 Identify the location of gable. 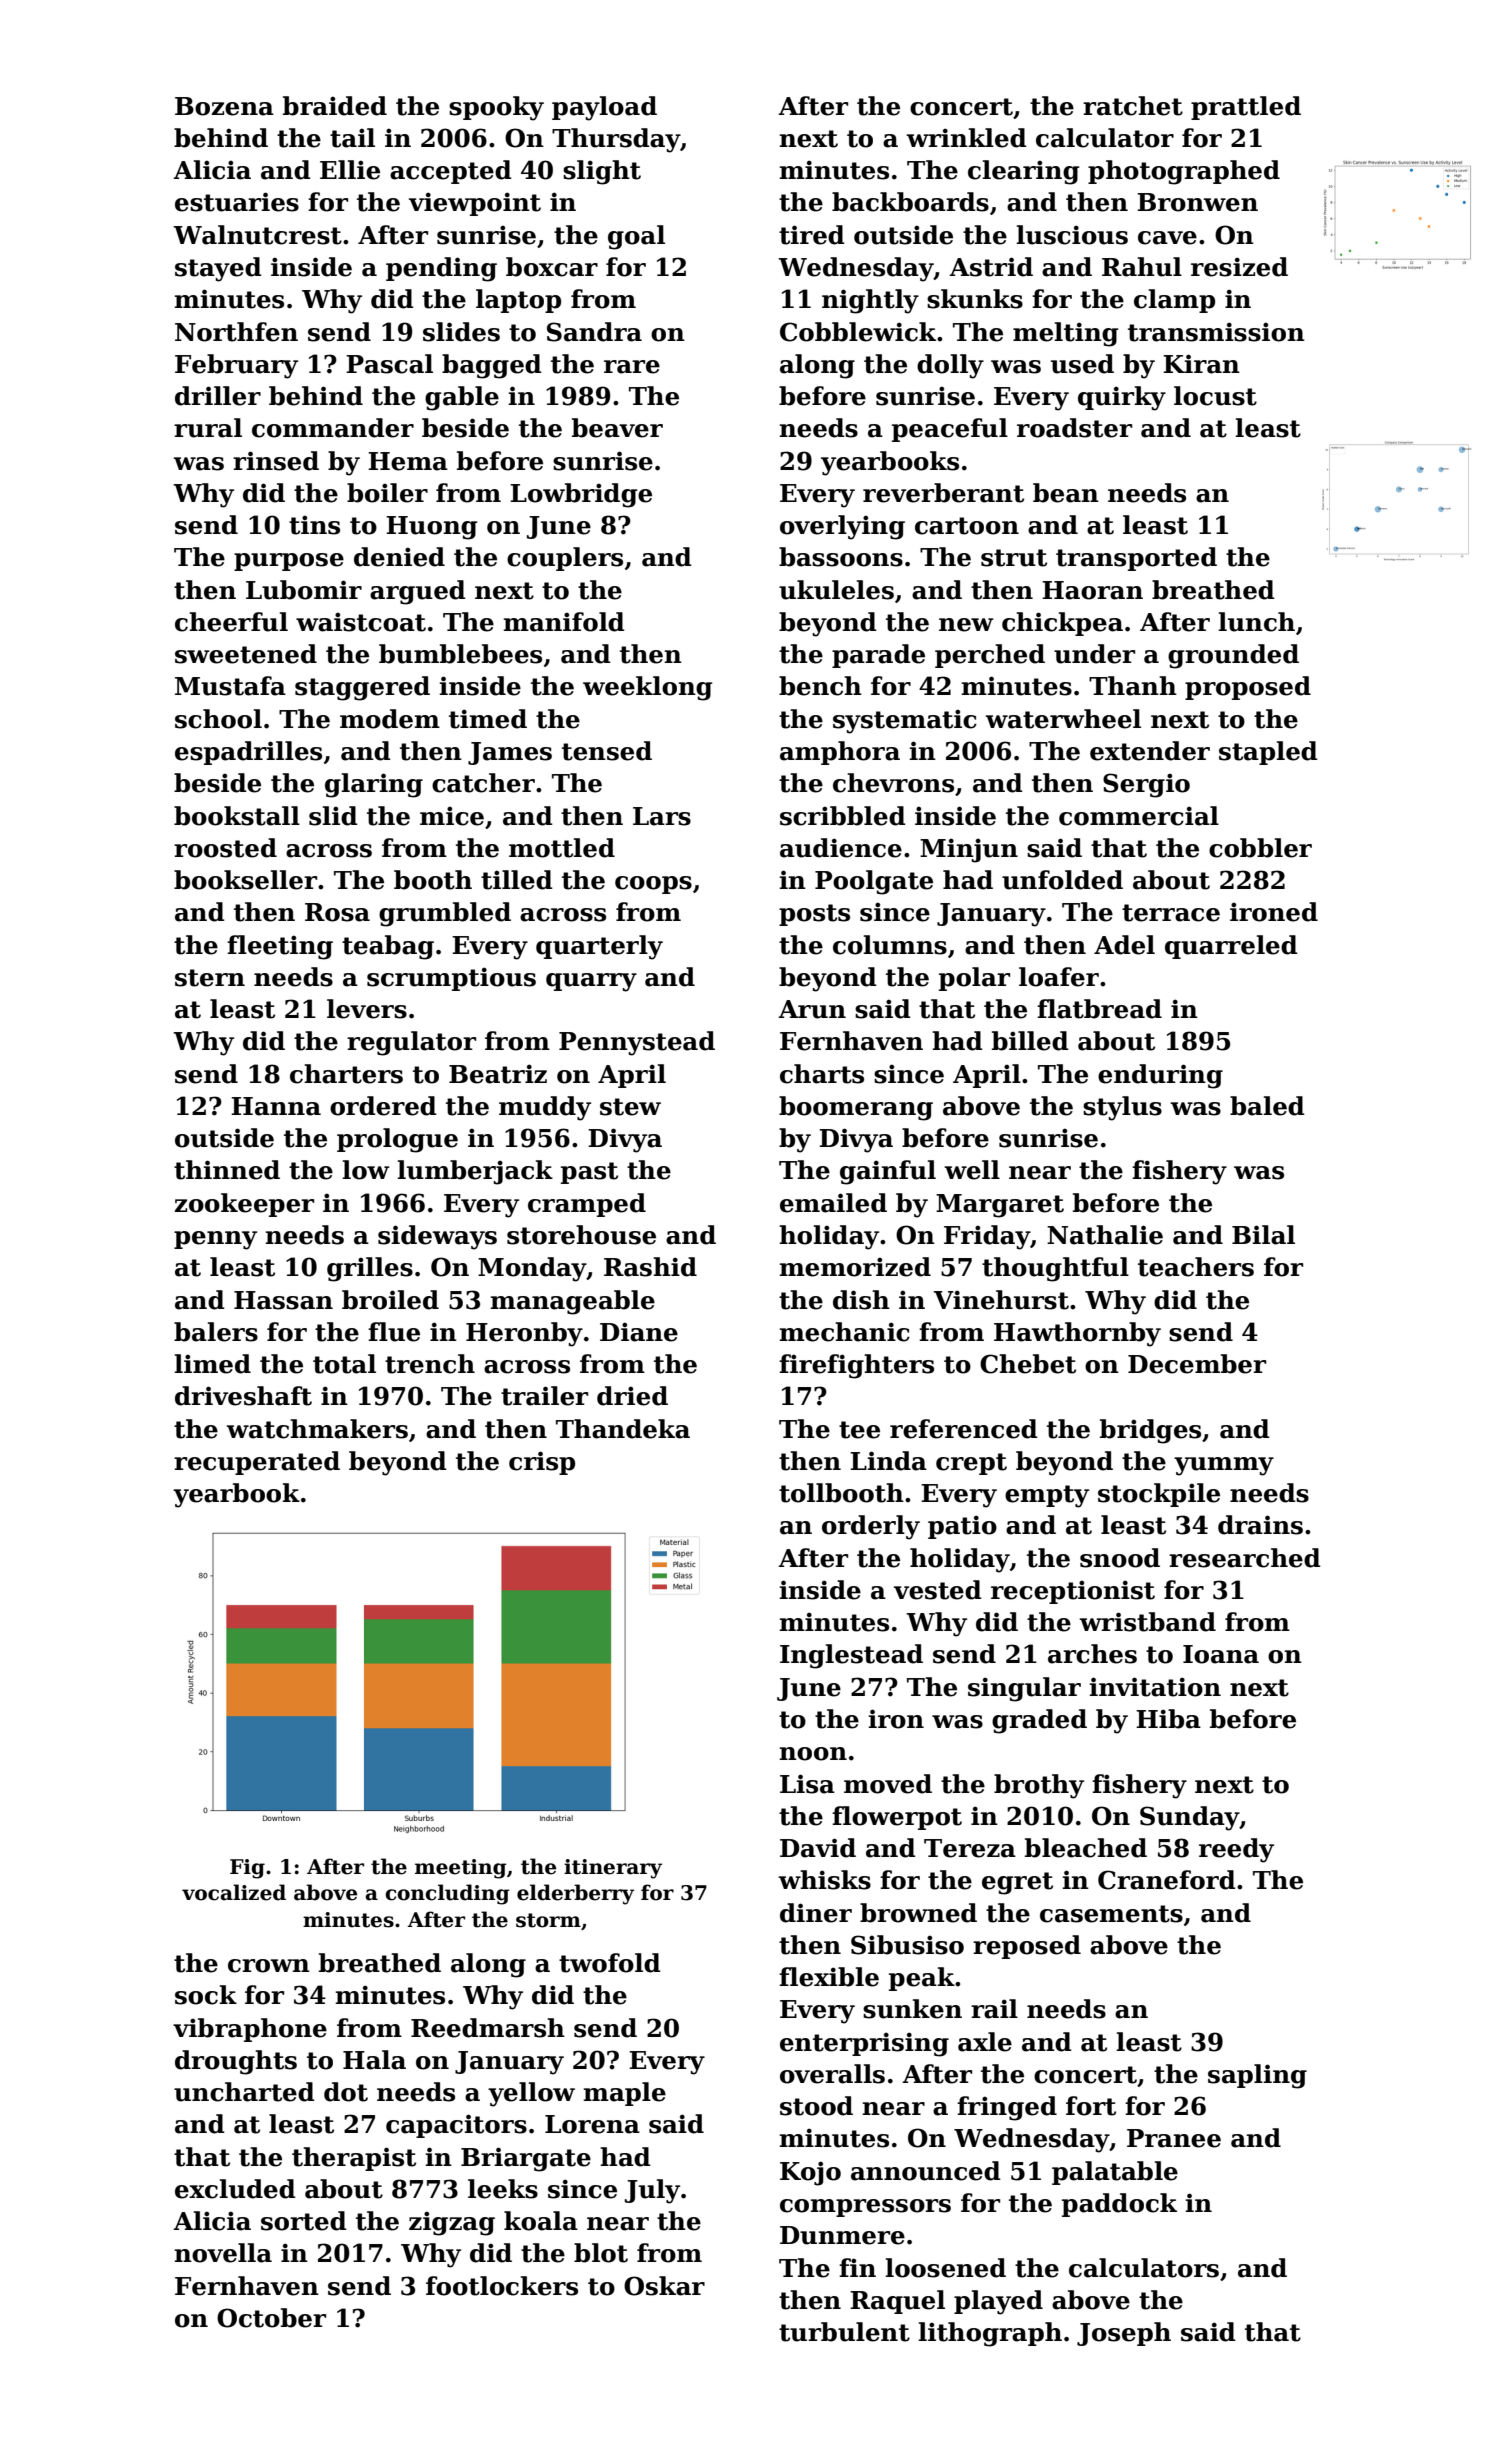
(462, 398).
